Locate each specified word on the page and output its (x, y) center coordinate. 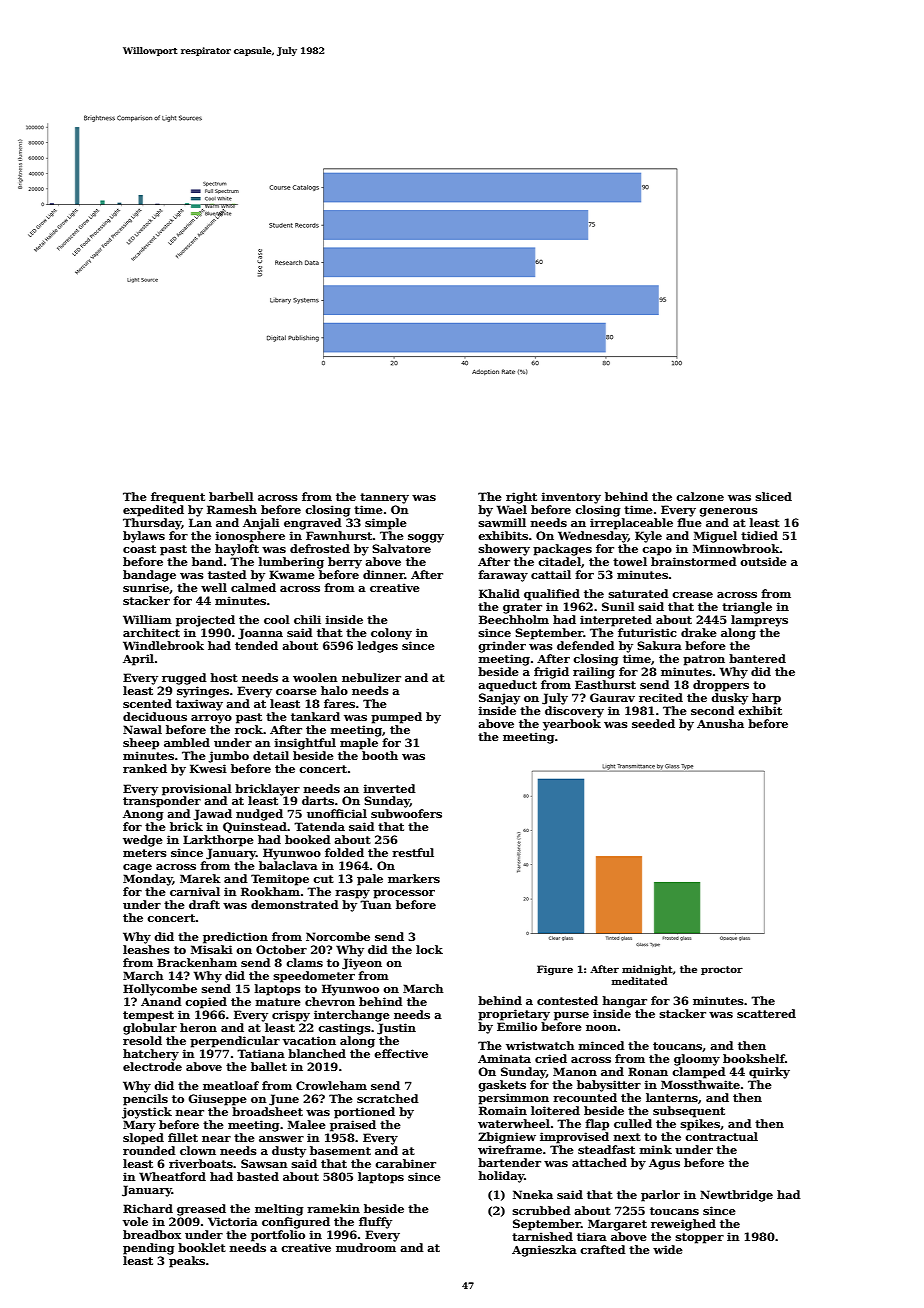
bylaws (144, 537)
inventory (571, 498)
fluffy (375, 1223)
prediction (235, 938)
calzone (700, 496)
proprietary (514, 1015)
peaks (187, 1262)
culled (633, 1123)
